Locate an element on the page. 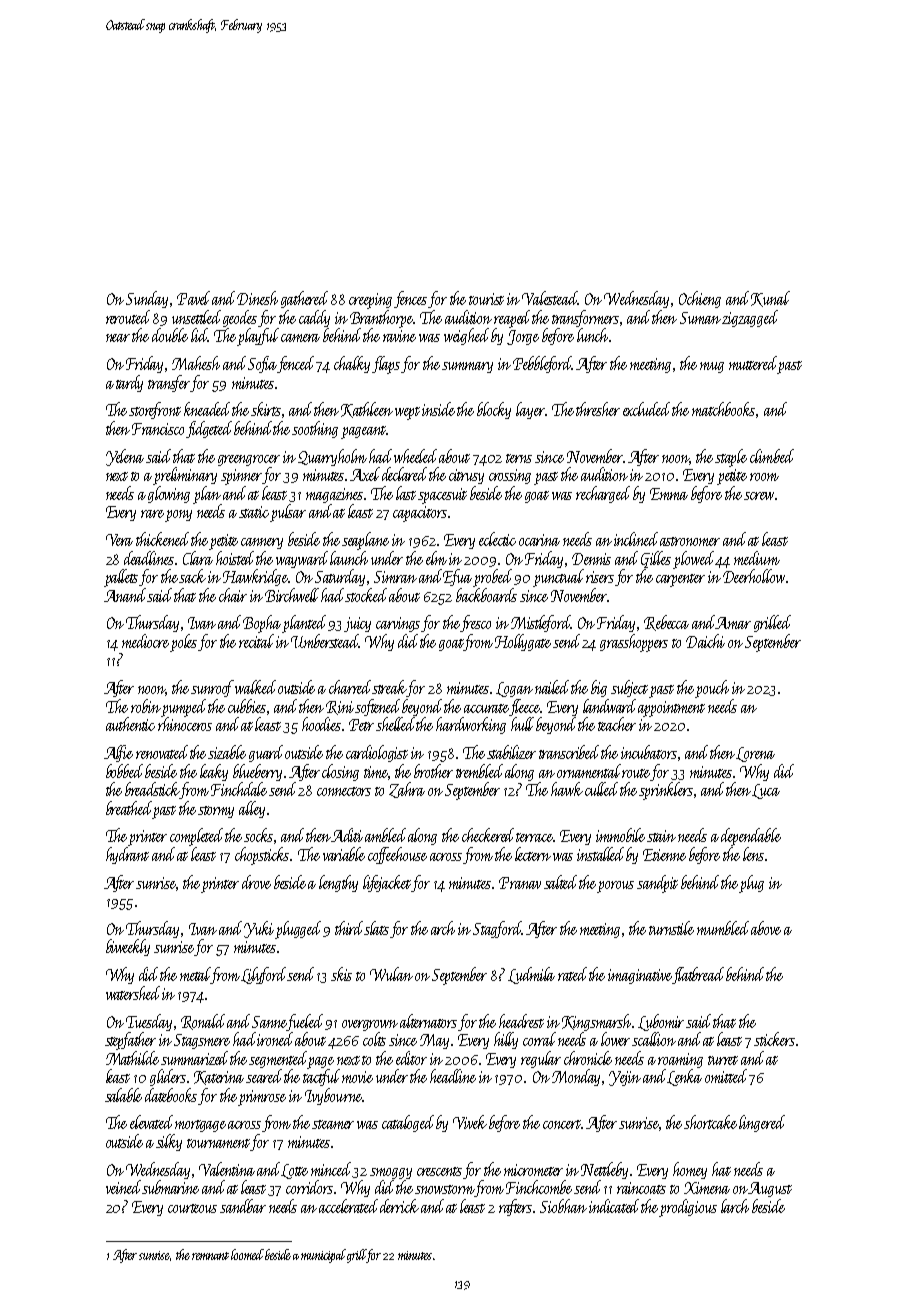 The width and height of the image is (908, 1316). Sunday is located at coordinates (147, 299).
